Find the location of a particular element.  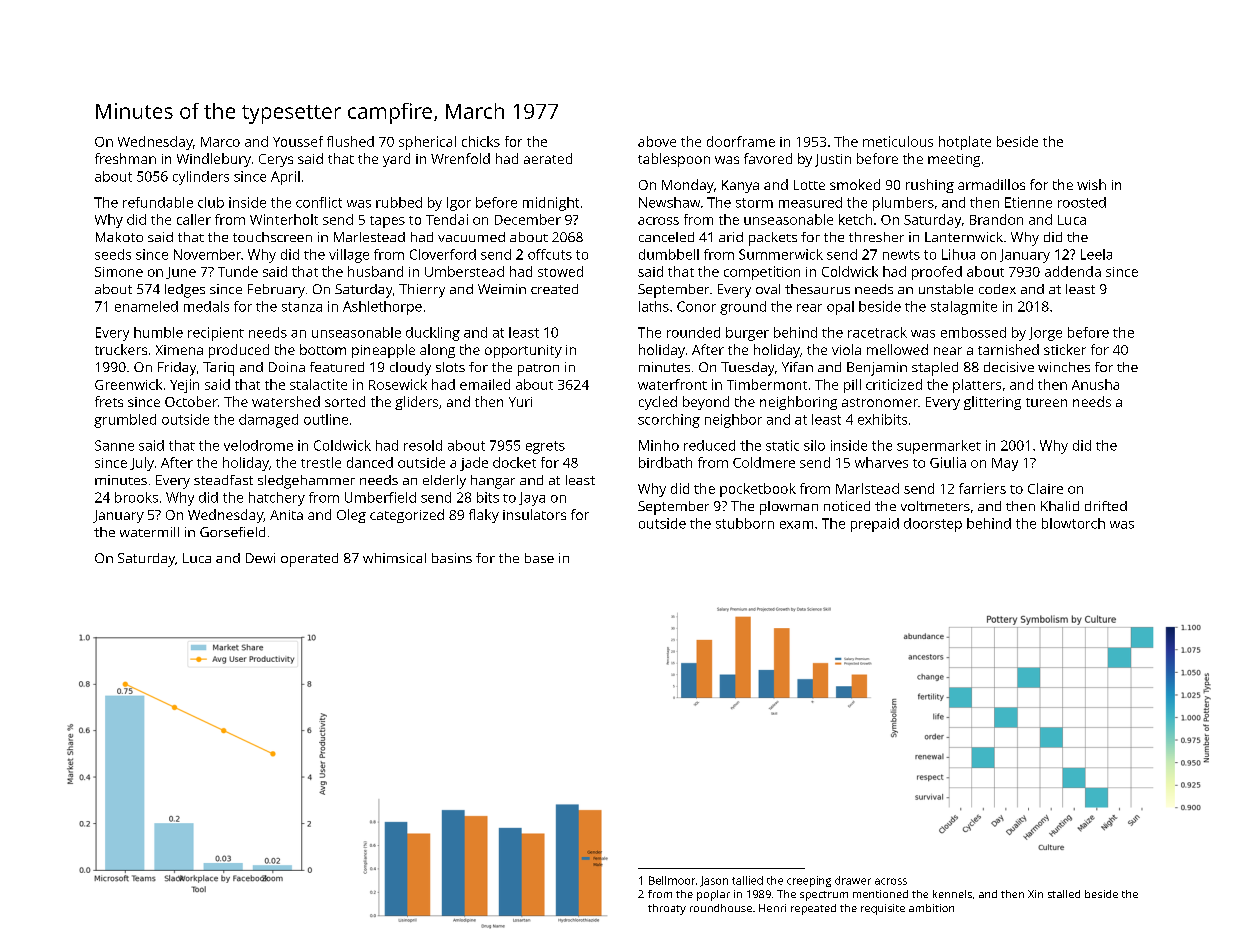

Makoto is located at coordinates (119, 237).
